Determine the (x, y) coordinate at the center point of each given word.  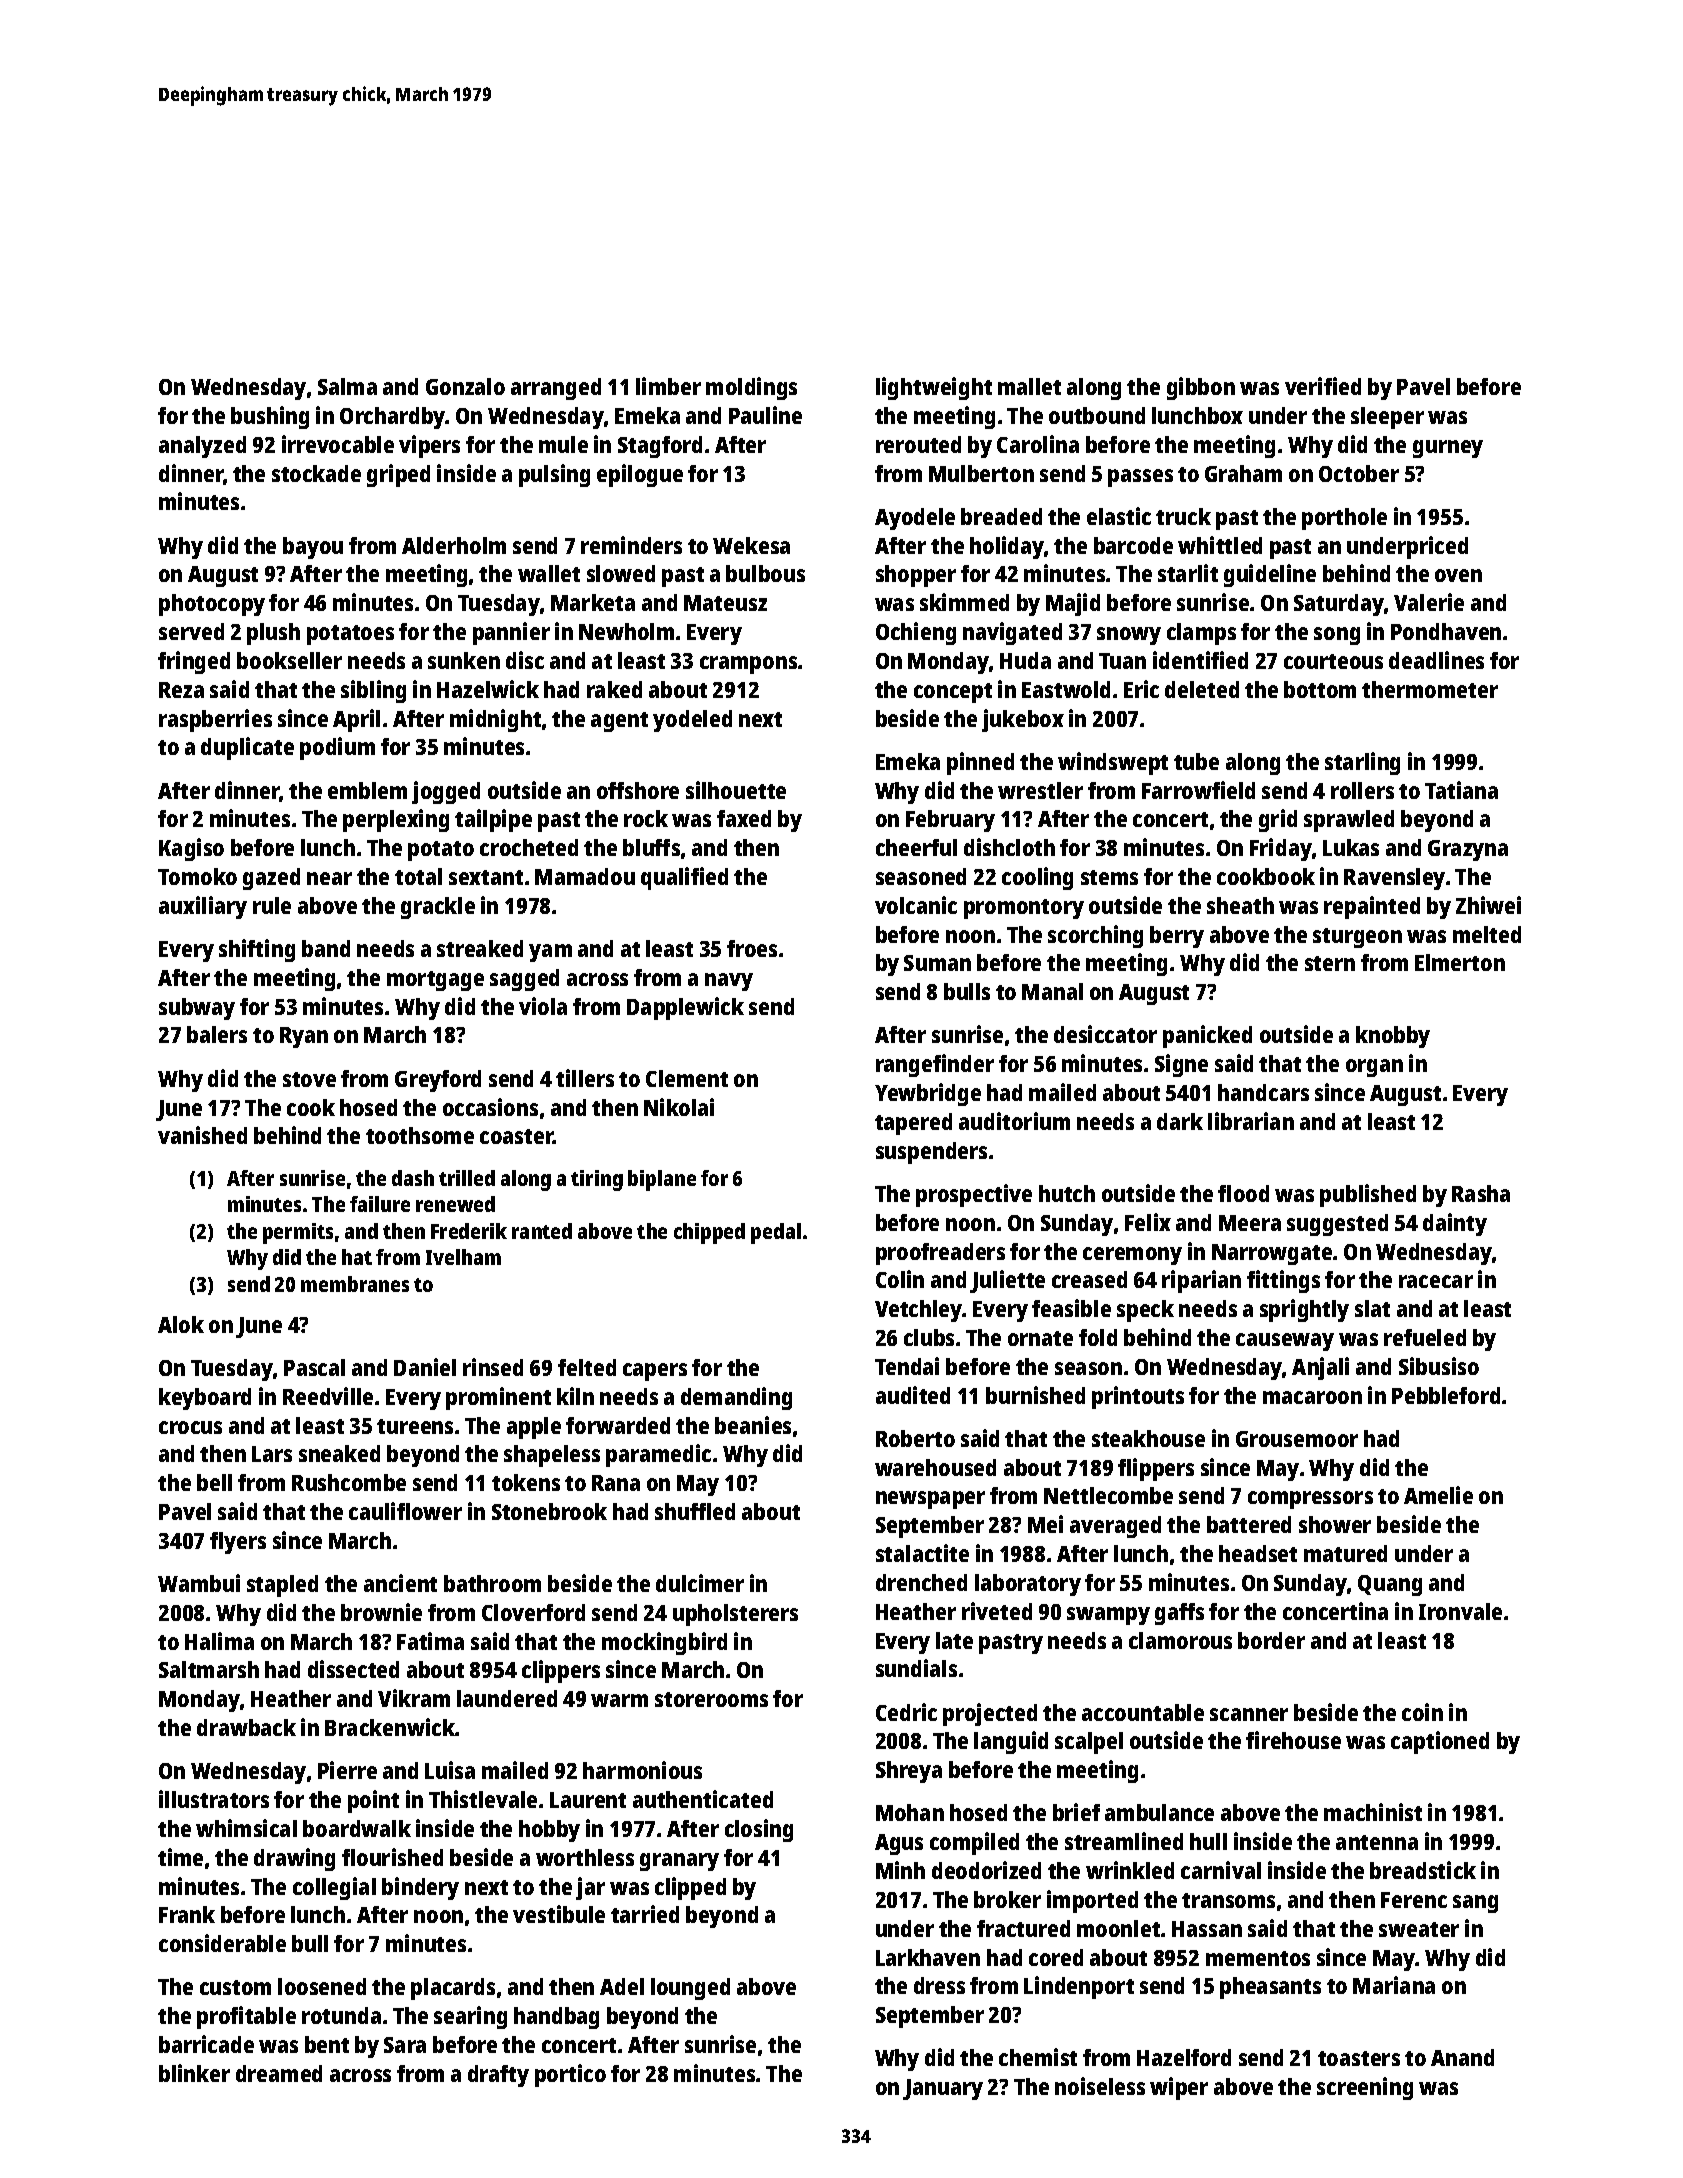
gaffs (1179, 1614)
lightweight (934, 388)
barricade (206, 2044)
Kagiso (191, 849)
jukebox (1023, 720)
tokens (526, 1482)
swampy (1108, 1616)
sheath (1240, 905)
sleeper (1387, 418)
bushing (270, 417)
